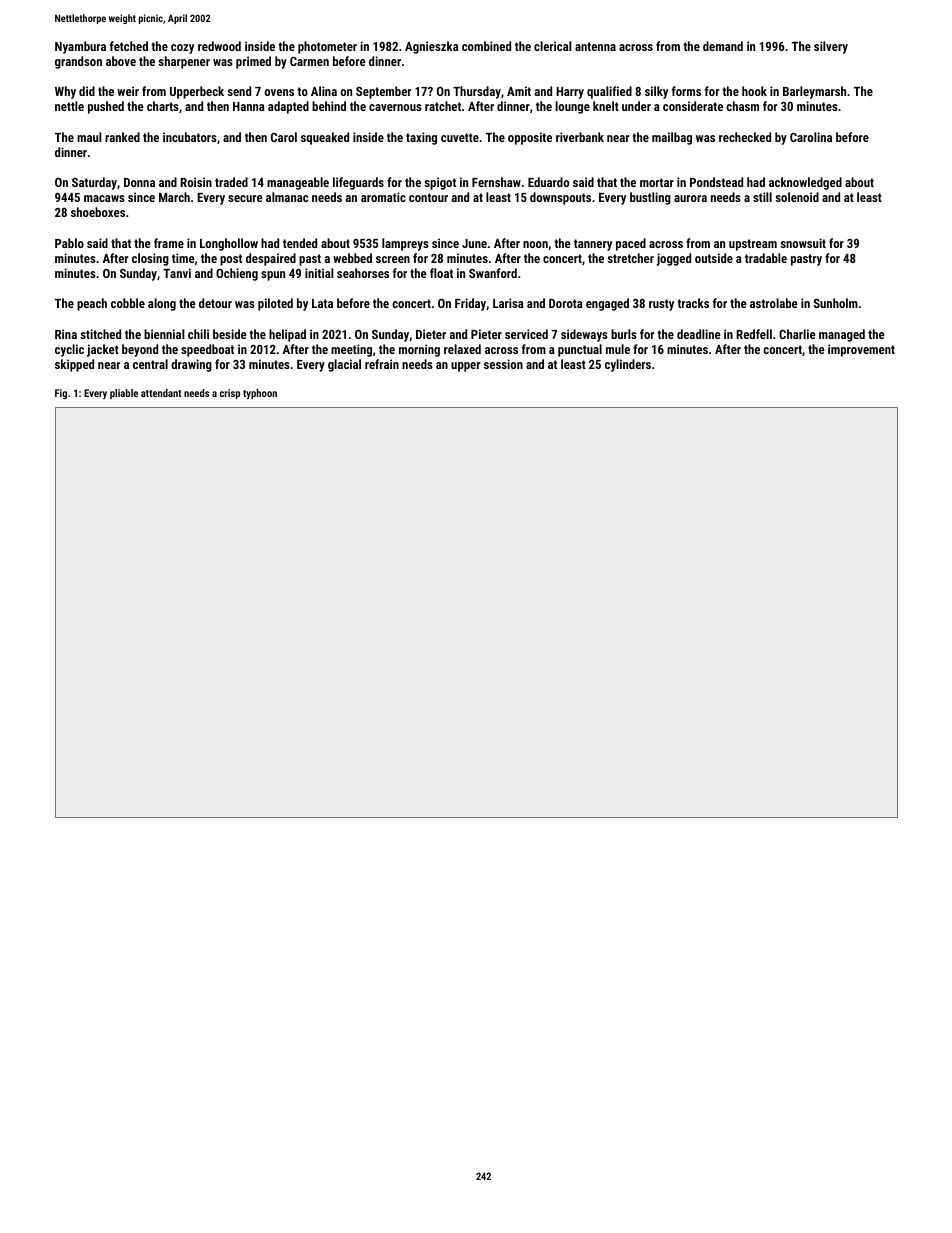 The height and width of the screenshot is (1233, 952). I want to click on fetched, so click(129, 46).
